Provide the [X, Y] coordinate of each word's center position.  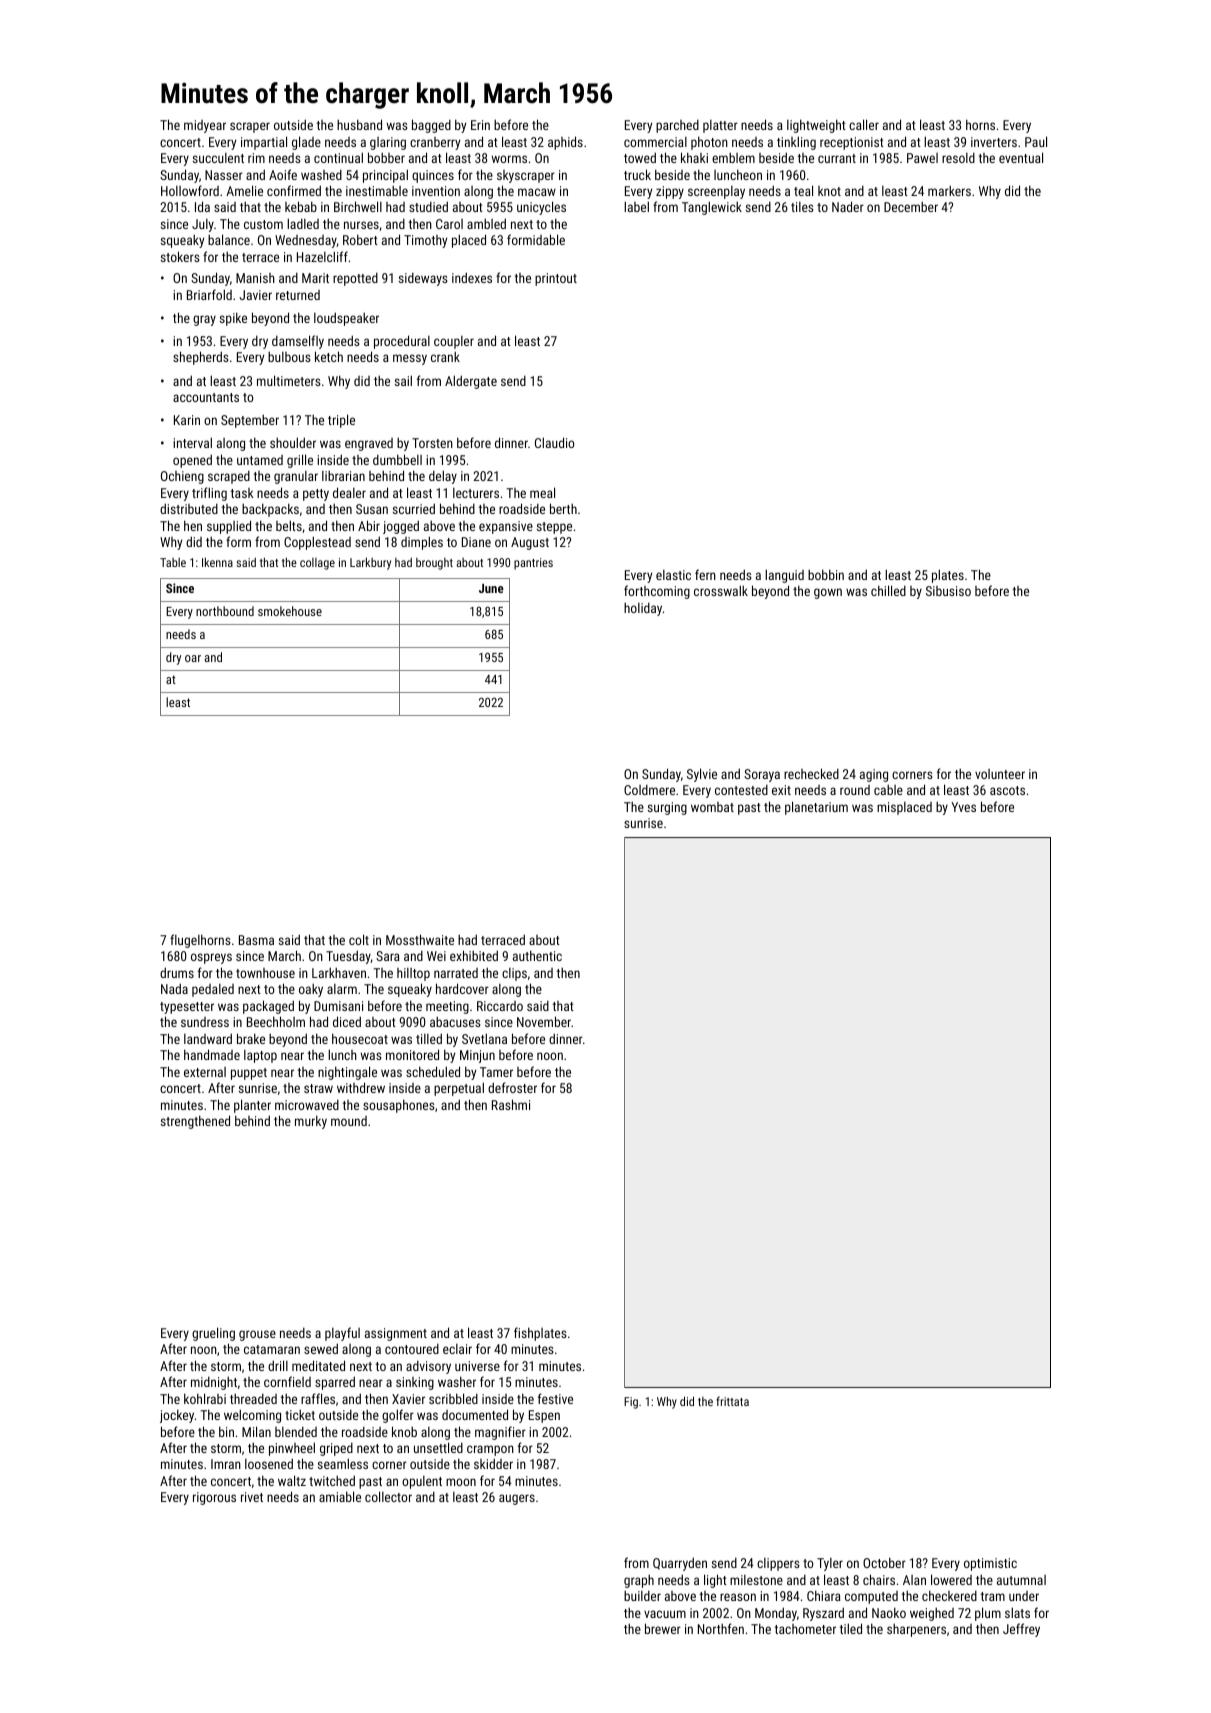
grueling [213, 1334]
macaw [537, 192]
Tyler [830, 1564]
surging [667, 808]
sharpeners [916, 1630]
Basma [256, 940]
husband [359, 124]
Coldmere [649, 790]
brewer [663, 1628]
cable [888, 790]
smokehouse [290, 611]
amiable [340, 1496]
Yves [963, 807]
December [911, 207]
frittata [732, 1401]
